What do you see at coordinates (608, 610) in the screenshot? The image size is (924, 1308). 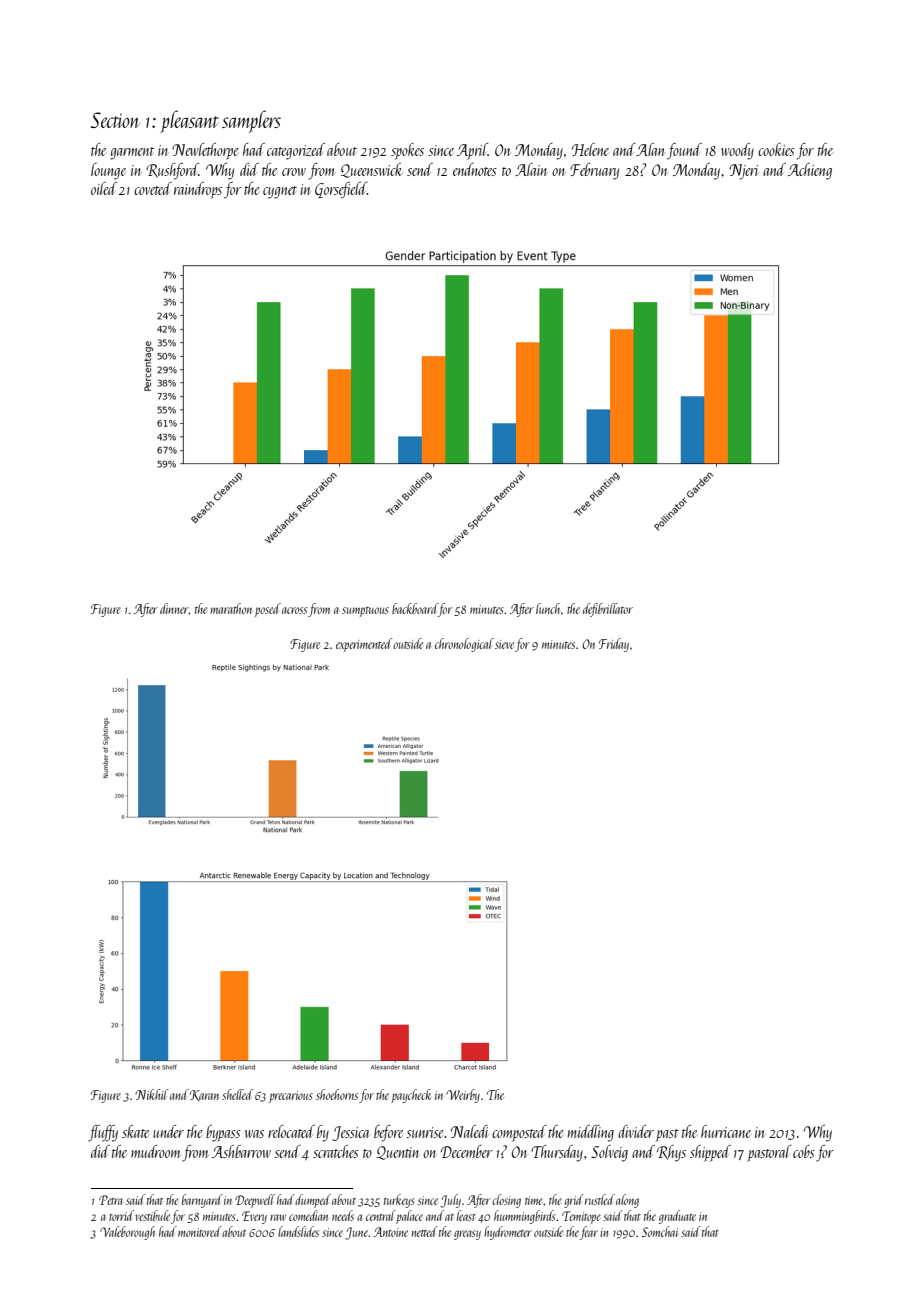 I see `defibrillator` at bounding box center [608, 610].
